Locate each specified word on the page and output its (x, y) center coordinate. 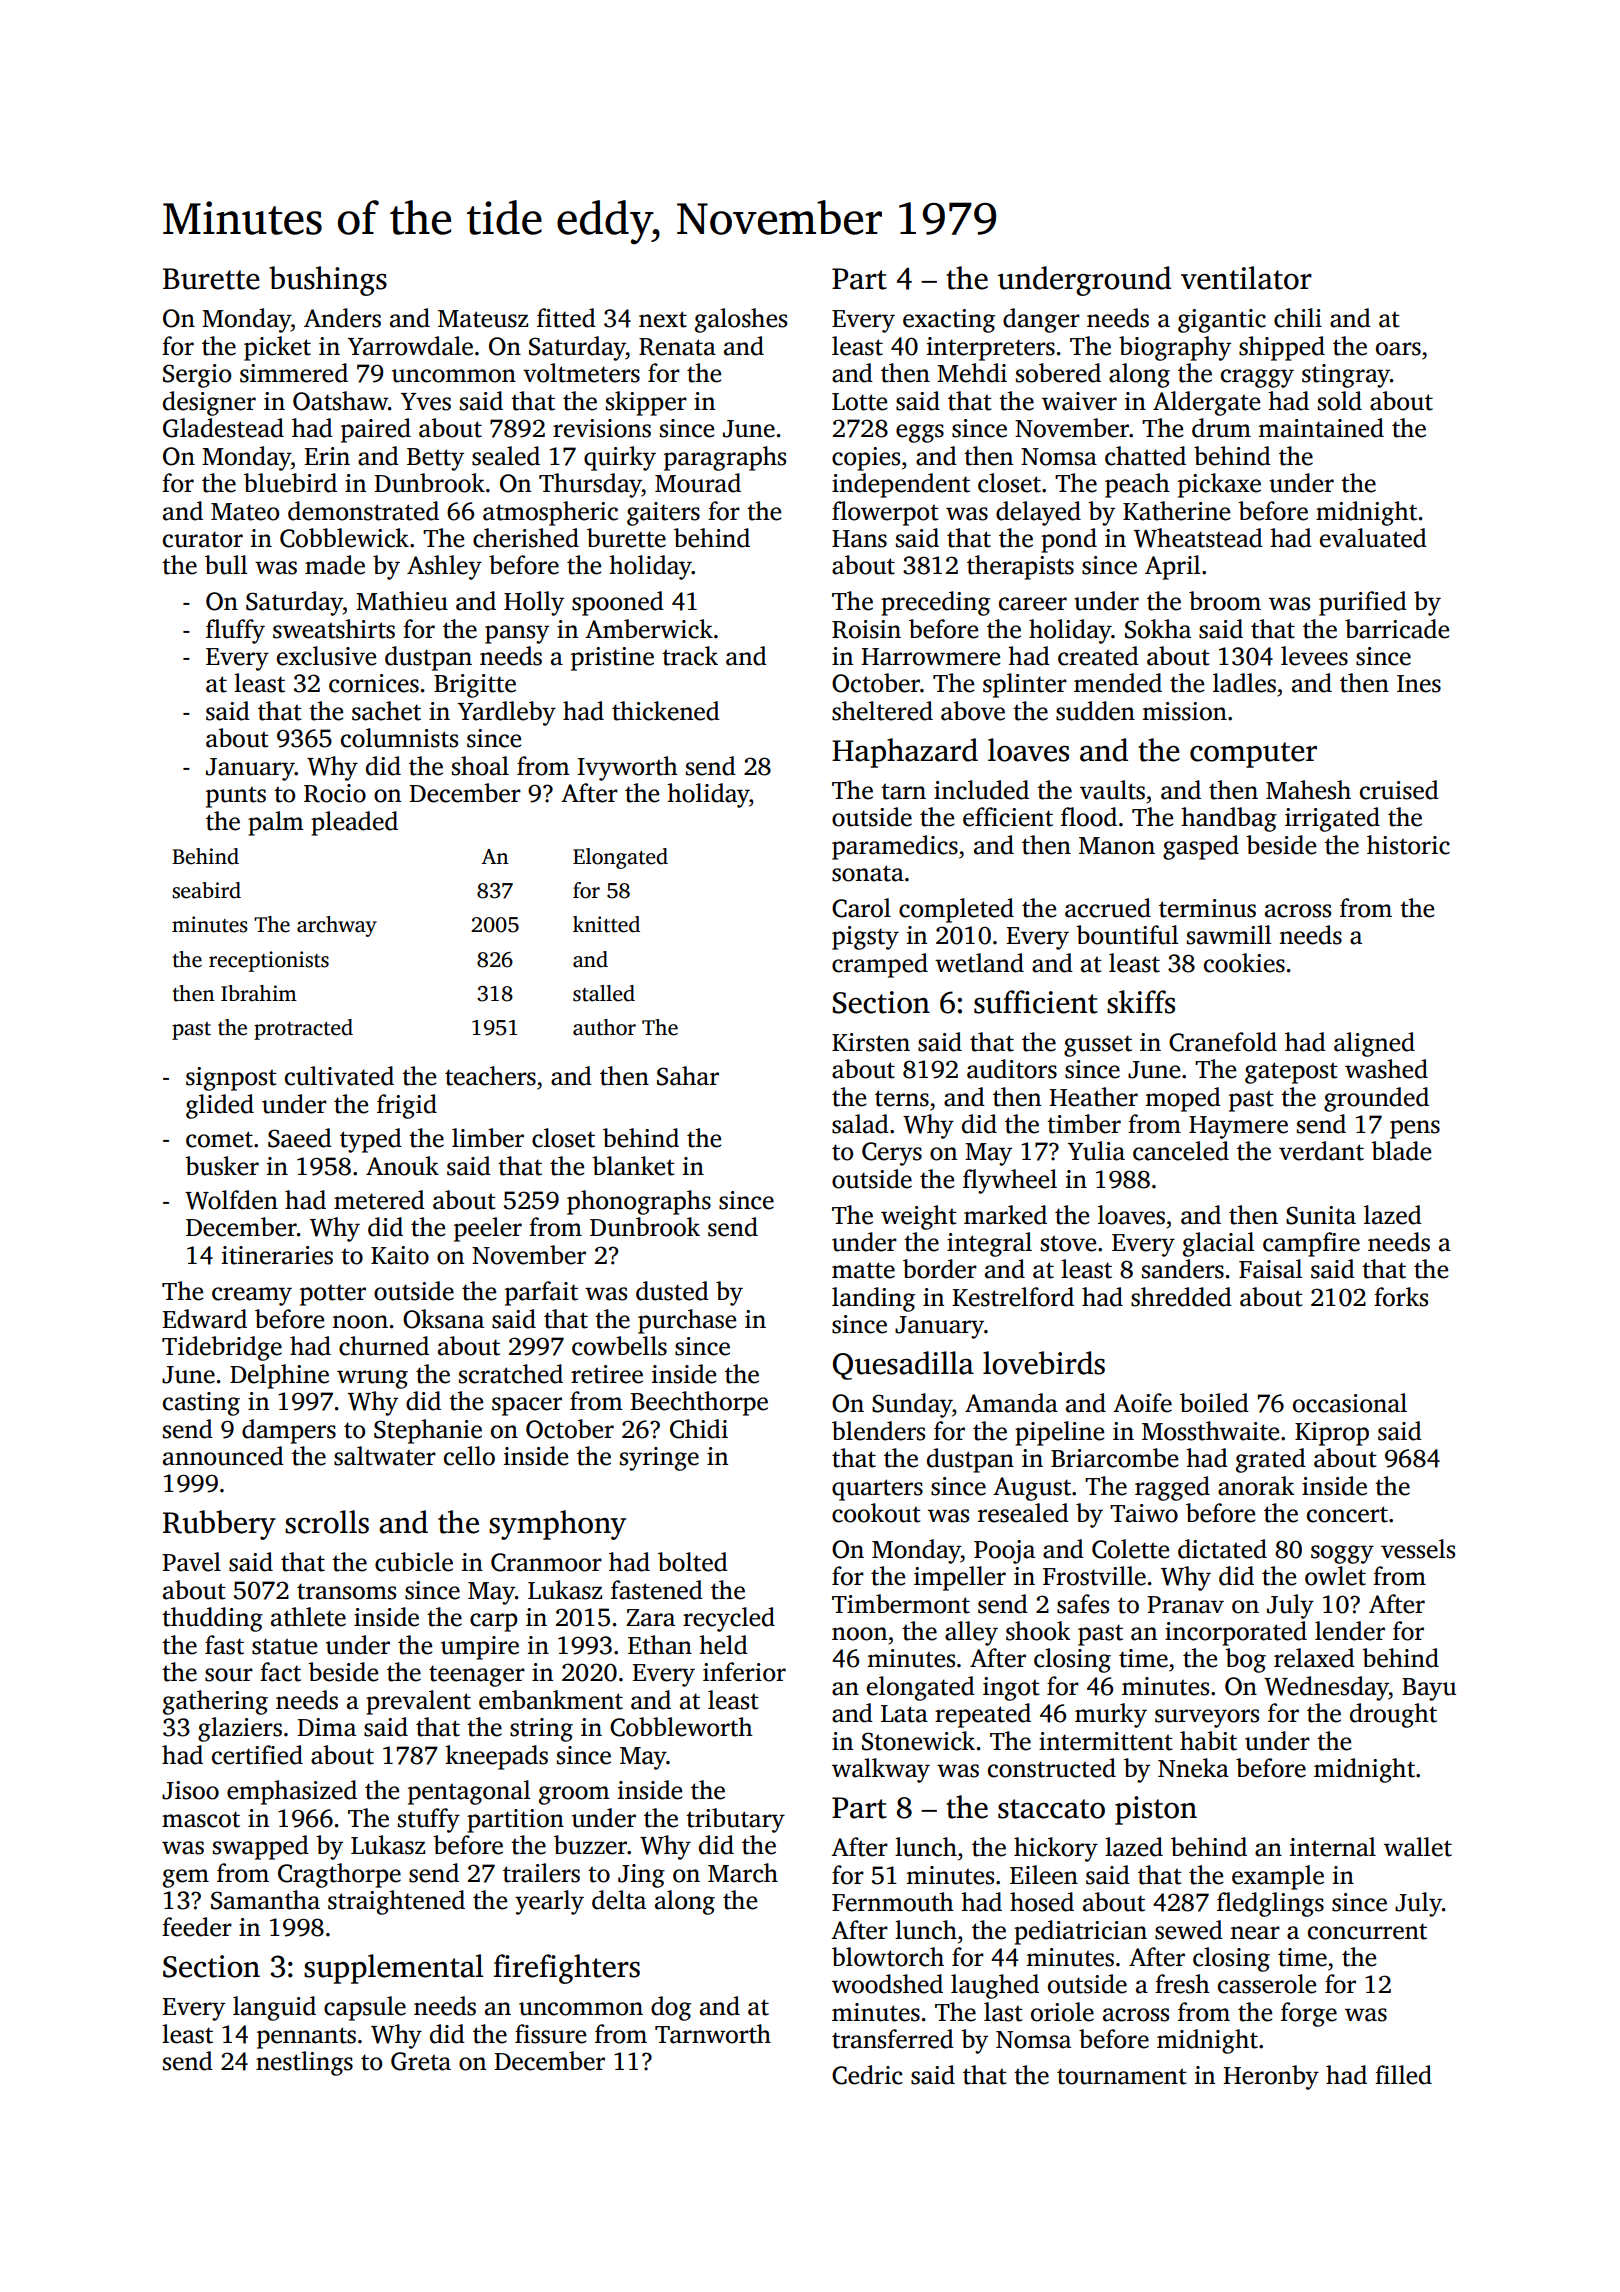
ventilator (1246, 278)
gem (186, 1878)
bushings (328, 281)
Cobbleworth (681, 1727)
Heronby (1271, 2077)
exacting (949, 321)
